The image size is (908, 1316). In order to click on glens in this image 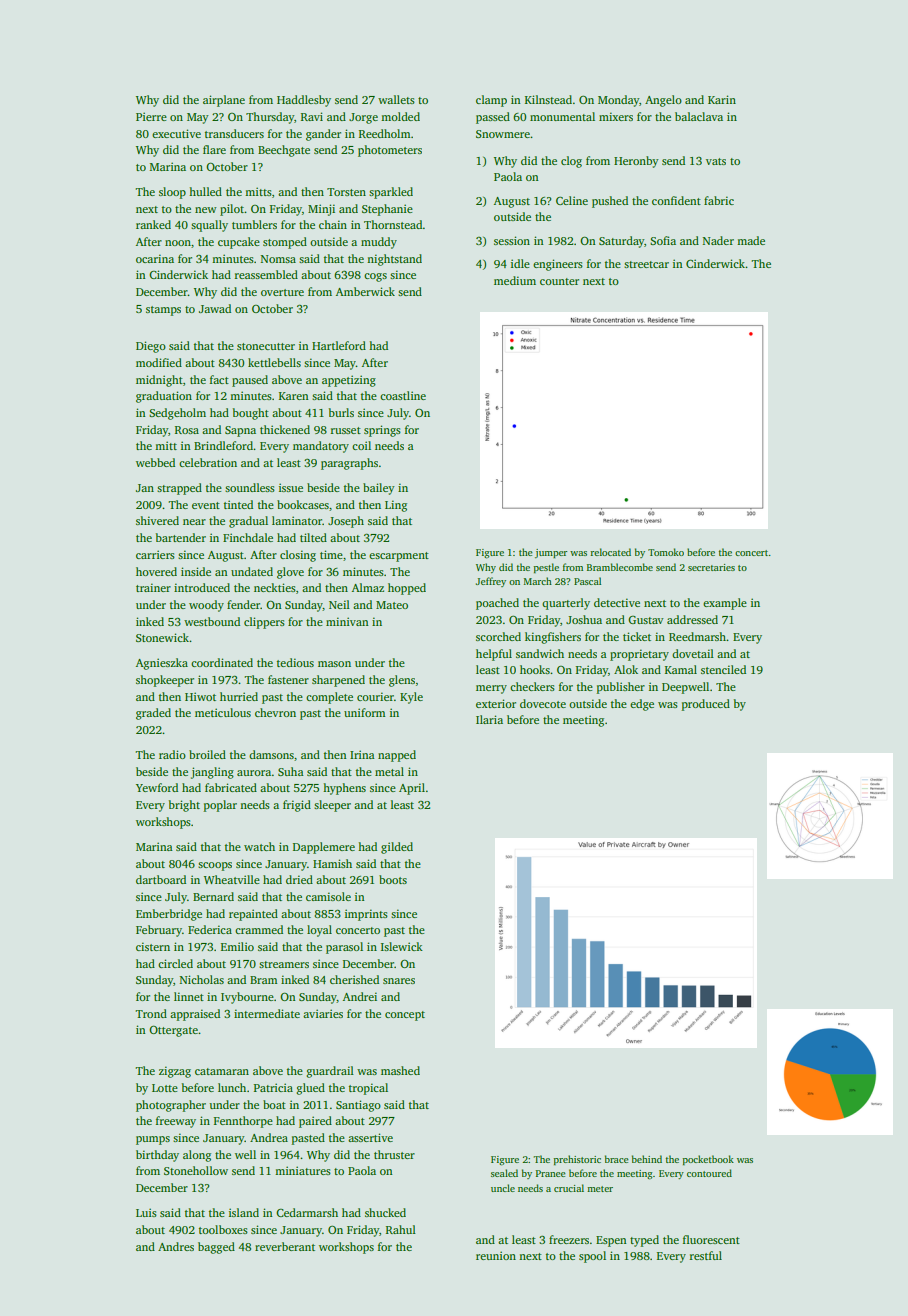, I will do `click(402, 681)`.
